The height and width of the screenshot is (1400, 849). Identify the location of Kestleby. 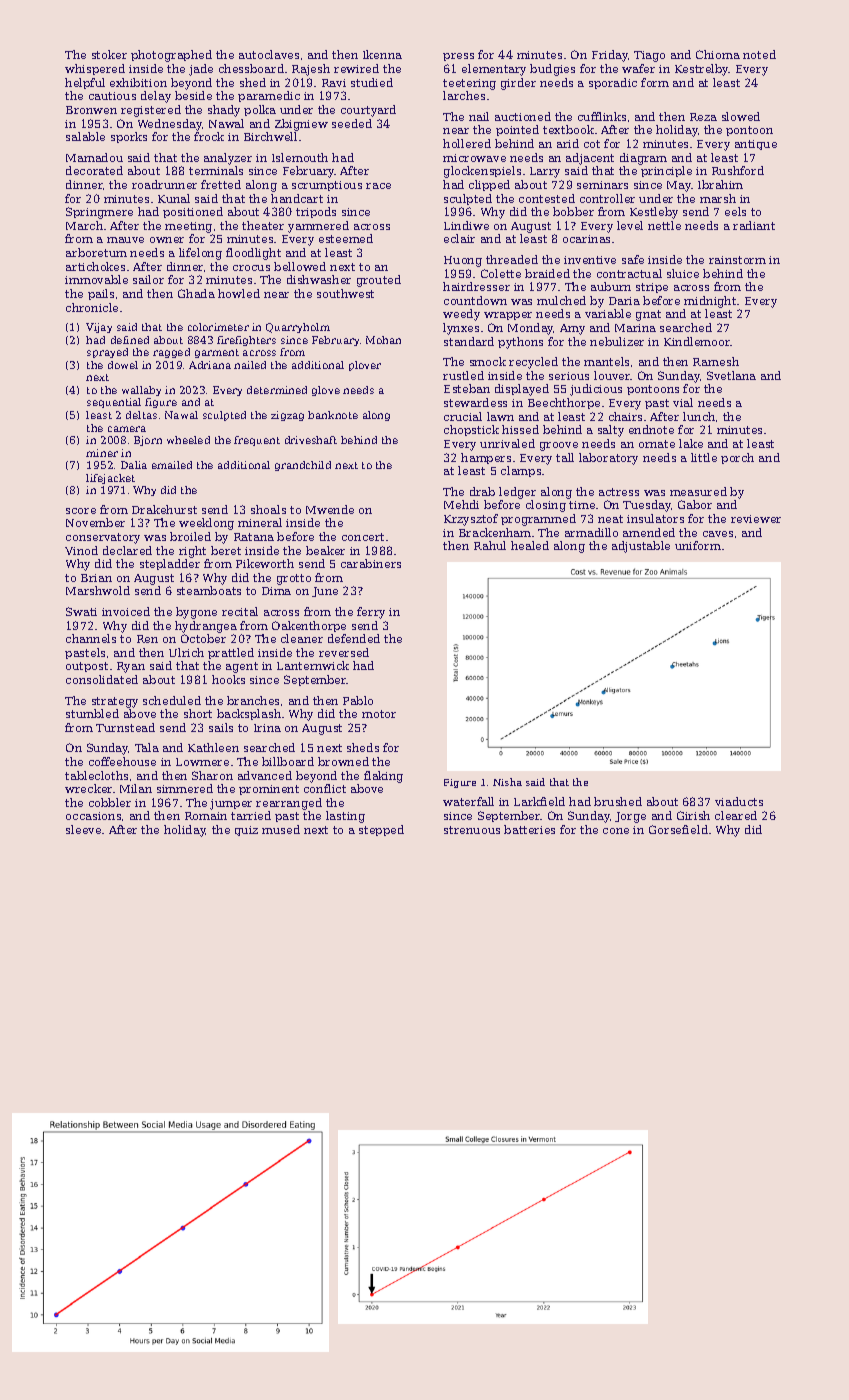
(654, 213).
